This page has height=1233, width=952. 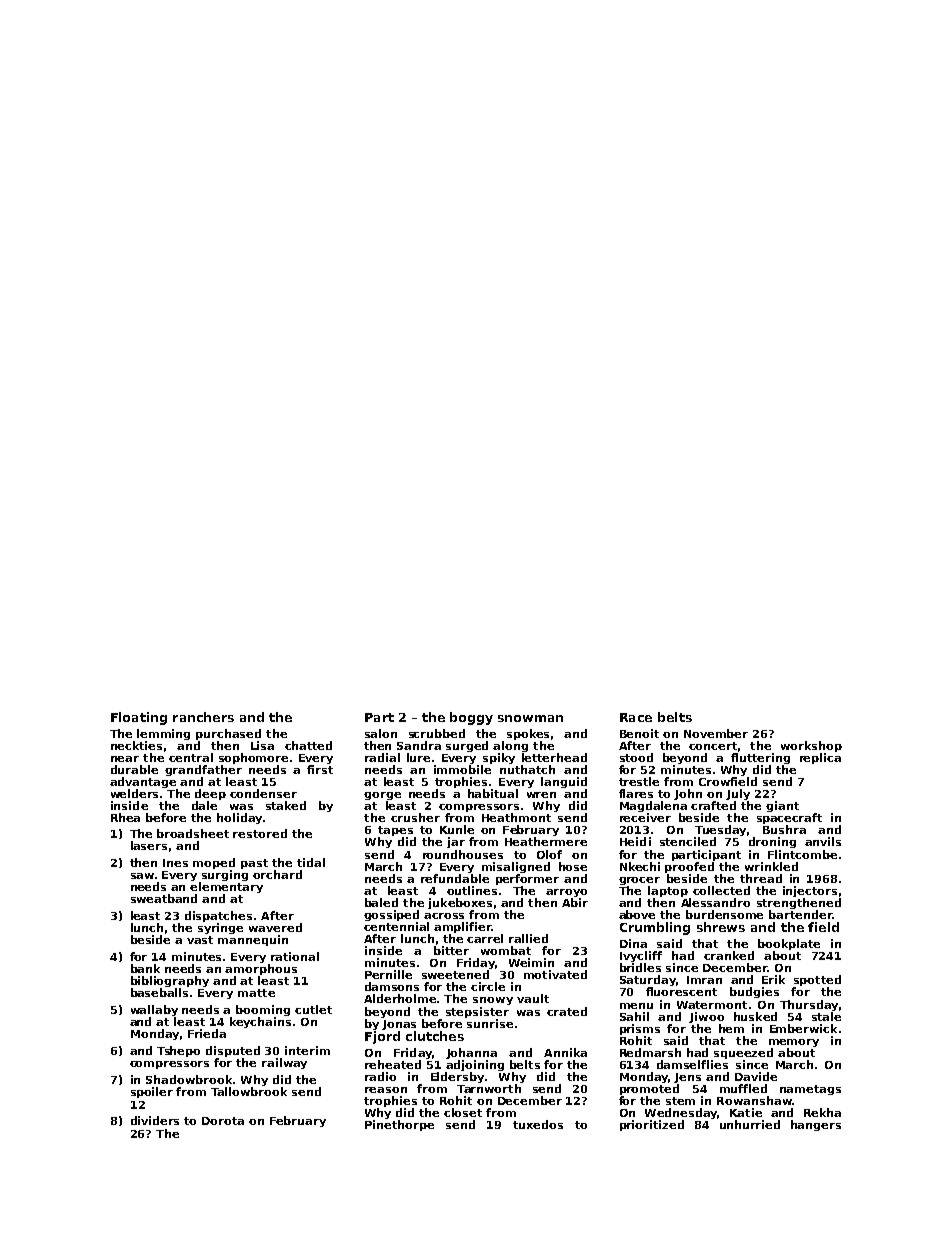 What do you see at coordinates (802, 854) in the page?
I see `Flintcombe` at bounding box center [802, 854].
